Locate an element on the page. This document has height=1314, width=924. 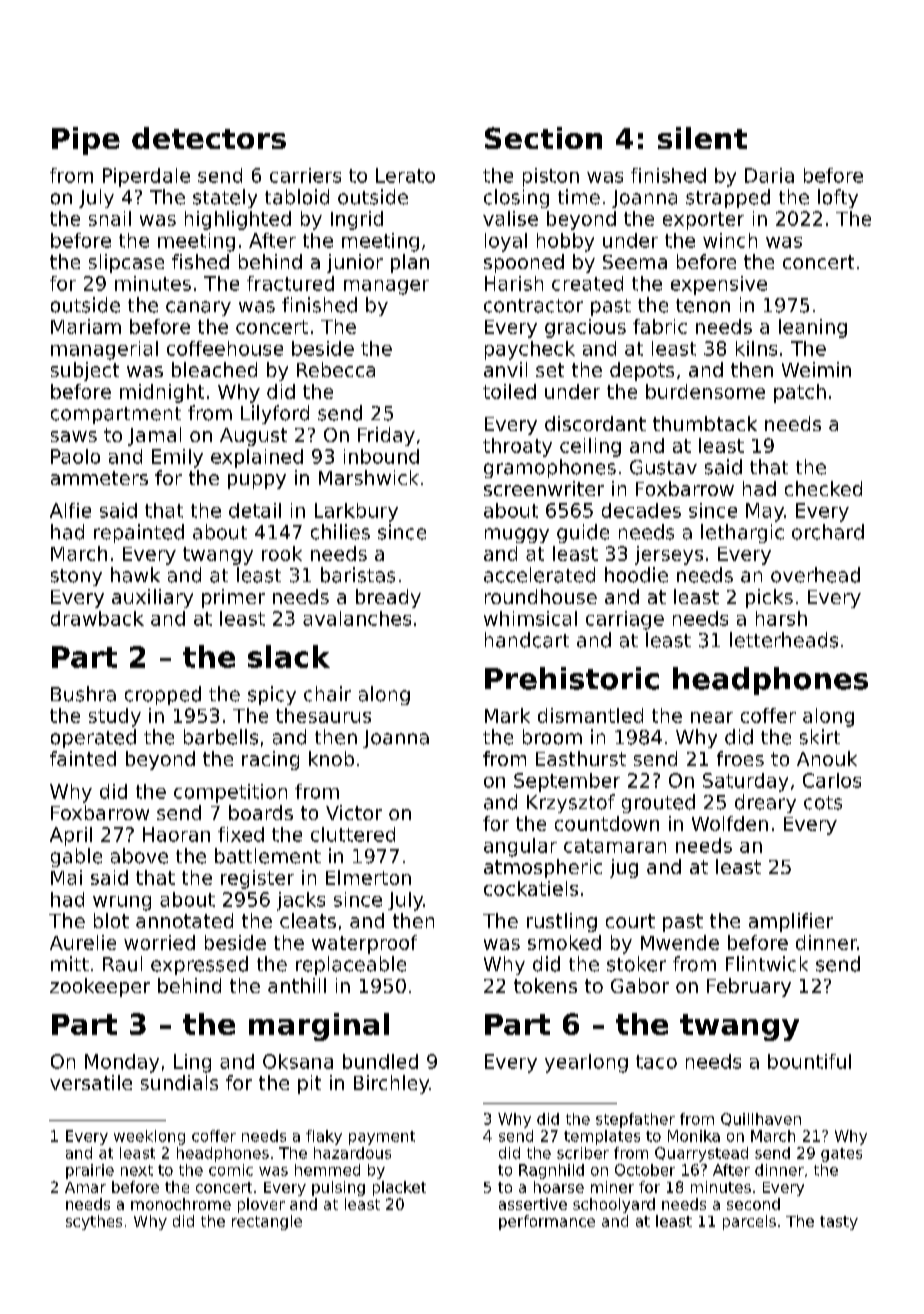
stony is located at coordinates (76, 577).
